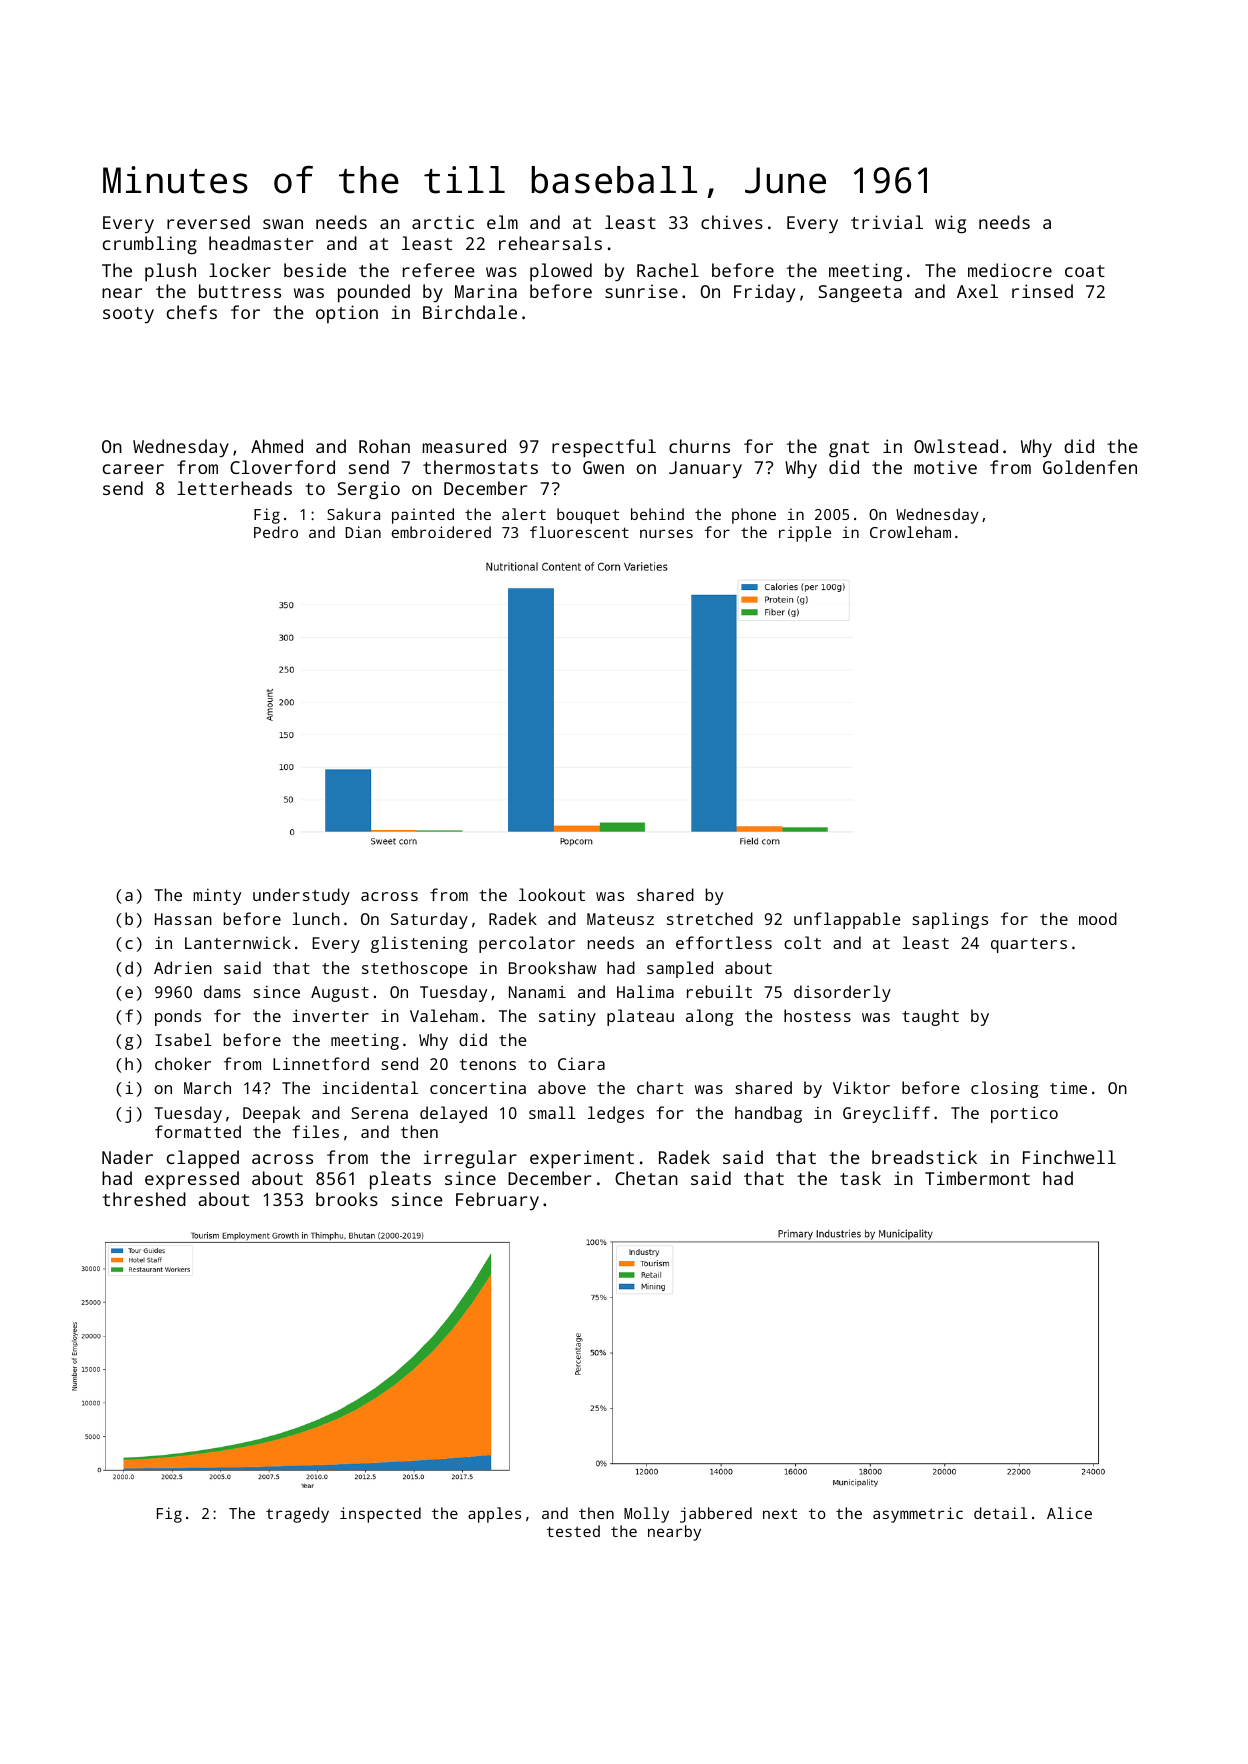  What do you see at coordinates (977, 291) in the image?
I see `Axel` at bounding box center [977, 291].
